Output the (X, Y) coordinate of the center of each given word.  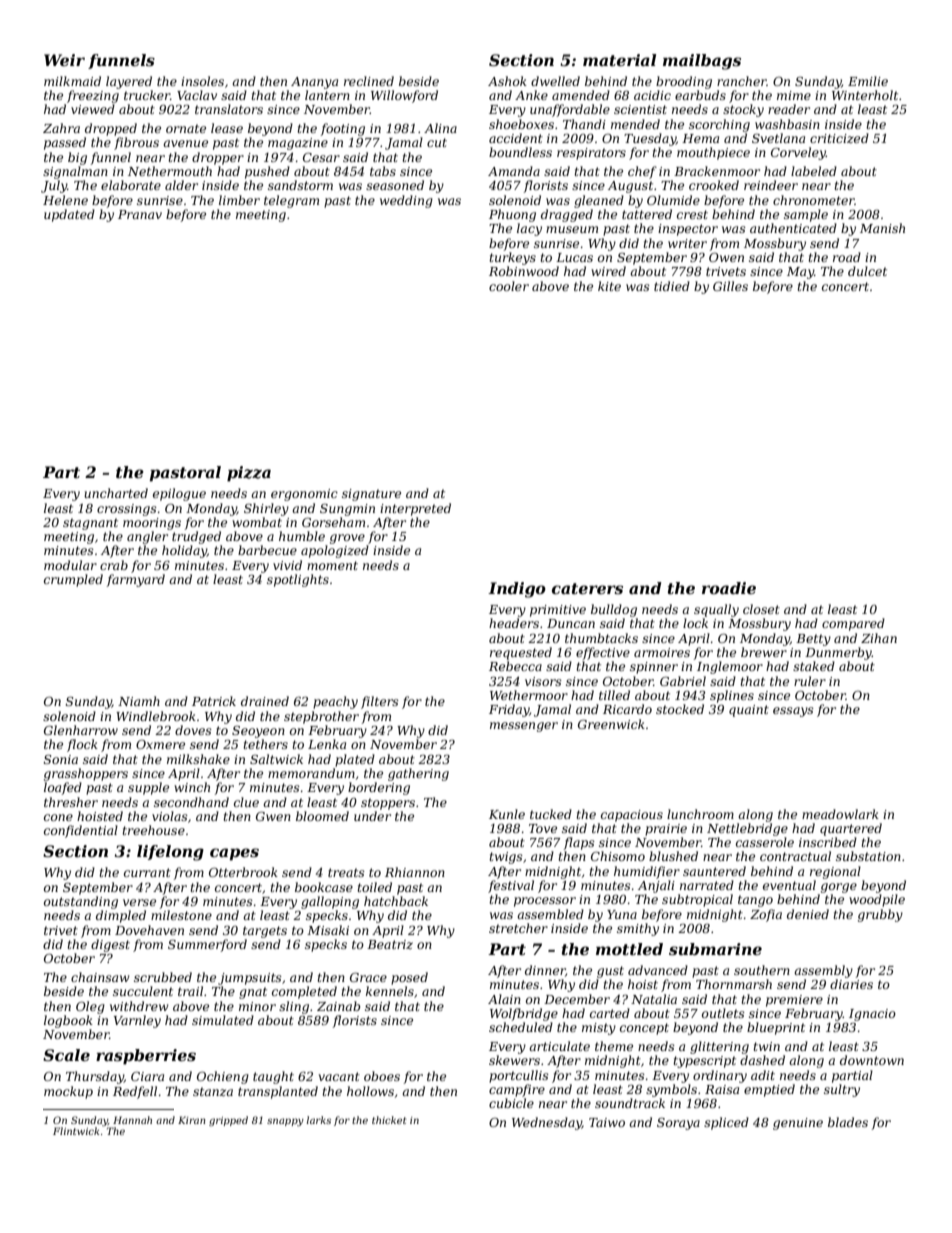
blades (848, 1122)
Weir (64, 60)
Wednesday (547, 1123)
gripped (228, 1121)
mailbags (702, 62)
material (619, 60)
